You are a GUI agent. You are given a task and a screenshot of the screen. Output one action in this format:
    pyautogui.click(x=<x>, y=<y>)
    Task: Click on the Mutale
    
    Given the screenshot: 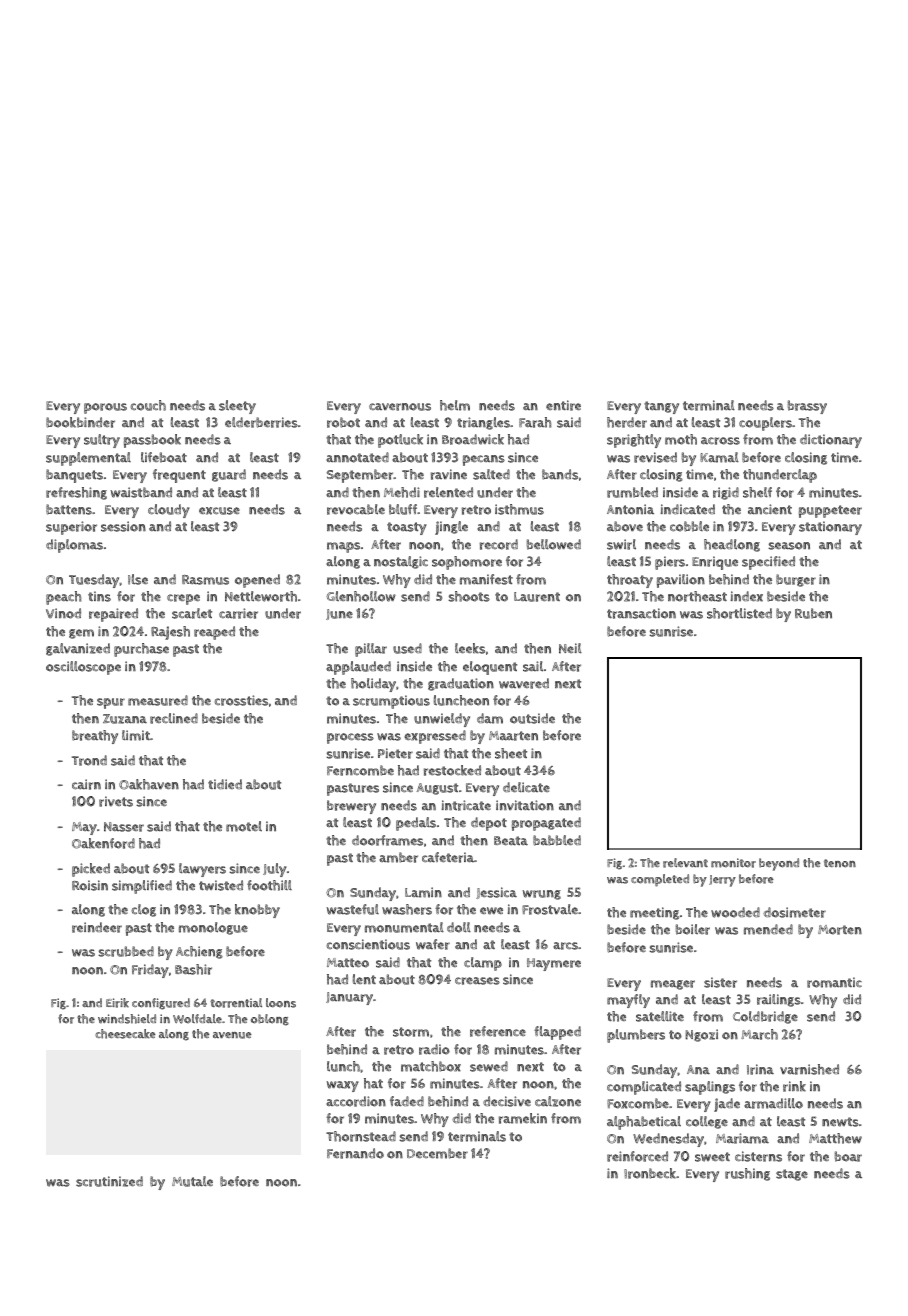 What is the action you would take?
    pyautogui.click(x=192, y=1181)
